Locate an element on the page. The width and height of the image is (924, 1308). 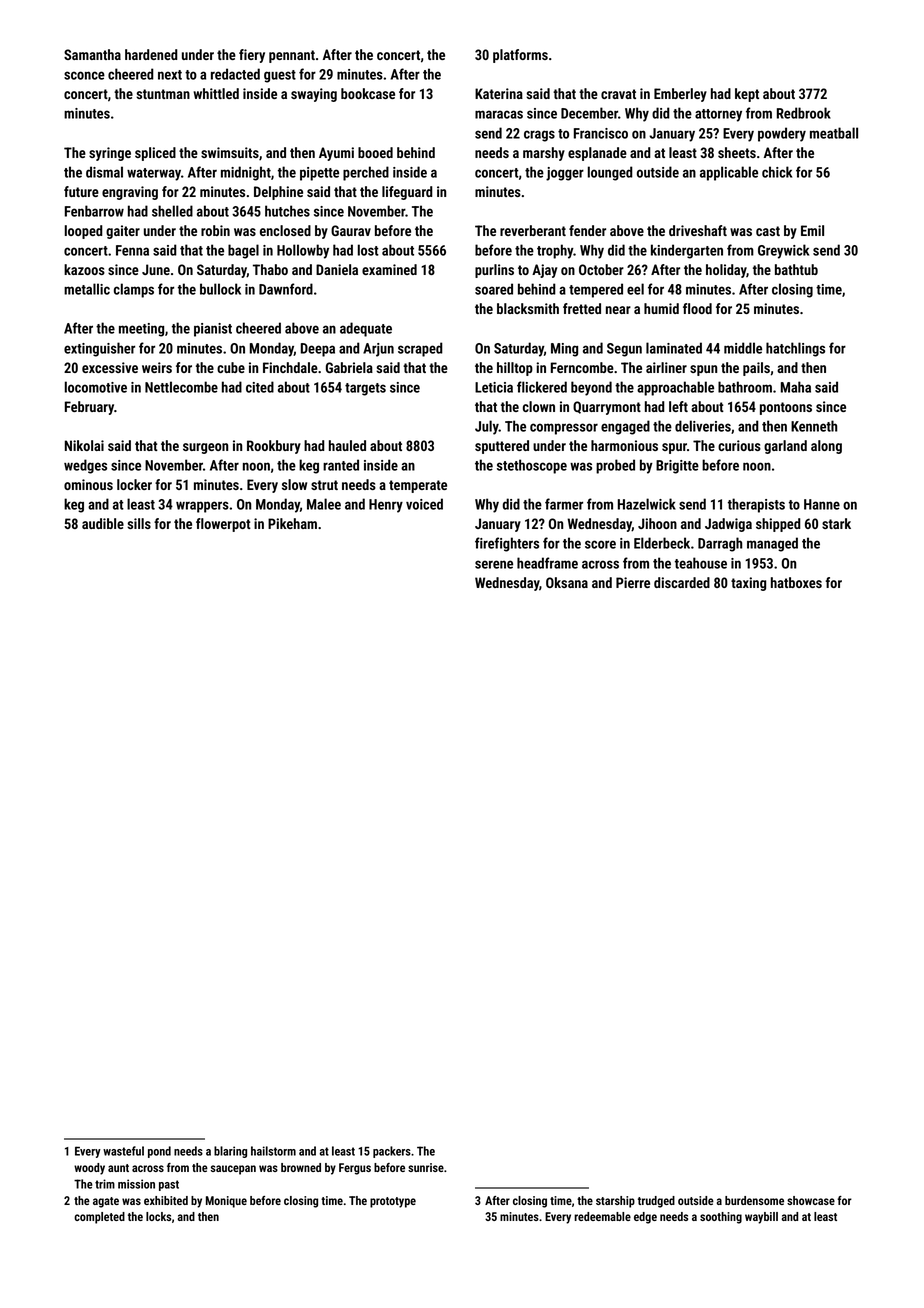
extinguisher is located at coordinates (99, 349).
